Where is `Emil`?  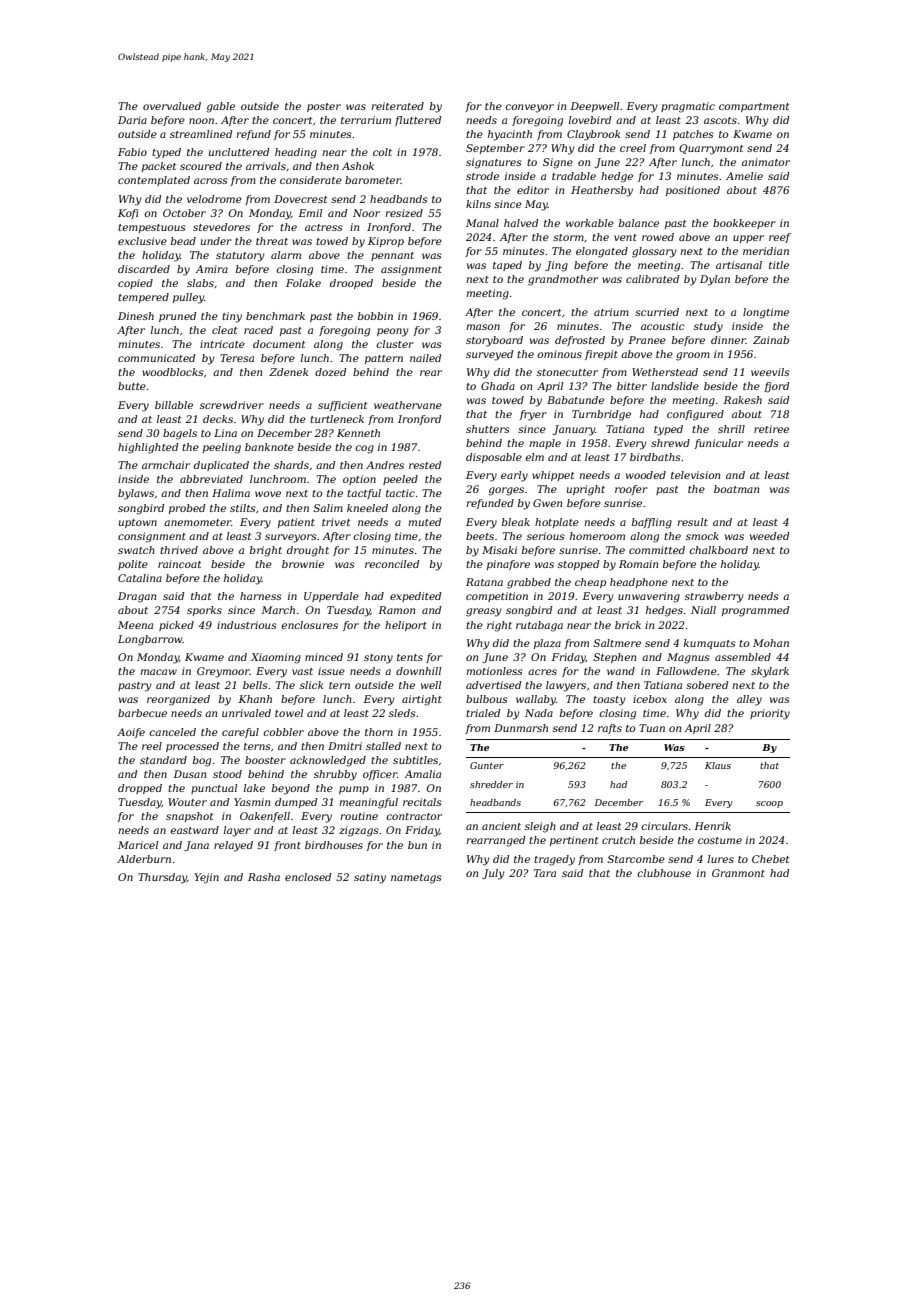 Emil is located at coordinates (310, 213).
